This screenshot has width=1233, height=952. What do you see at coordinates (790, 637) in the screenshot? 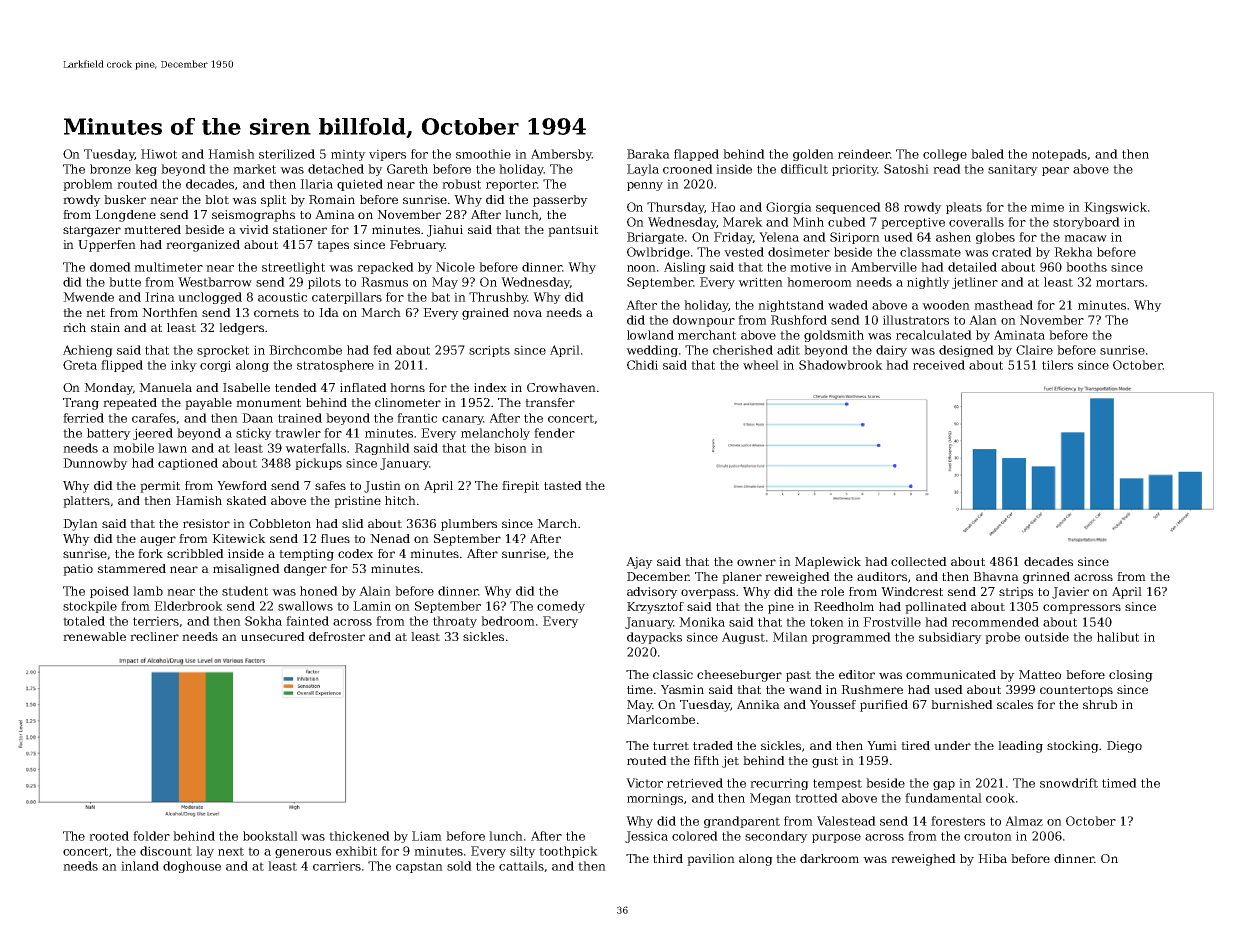
I see `Milan` at bounding box center [790, 637].
